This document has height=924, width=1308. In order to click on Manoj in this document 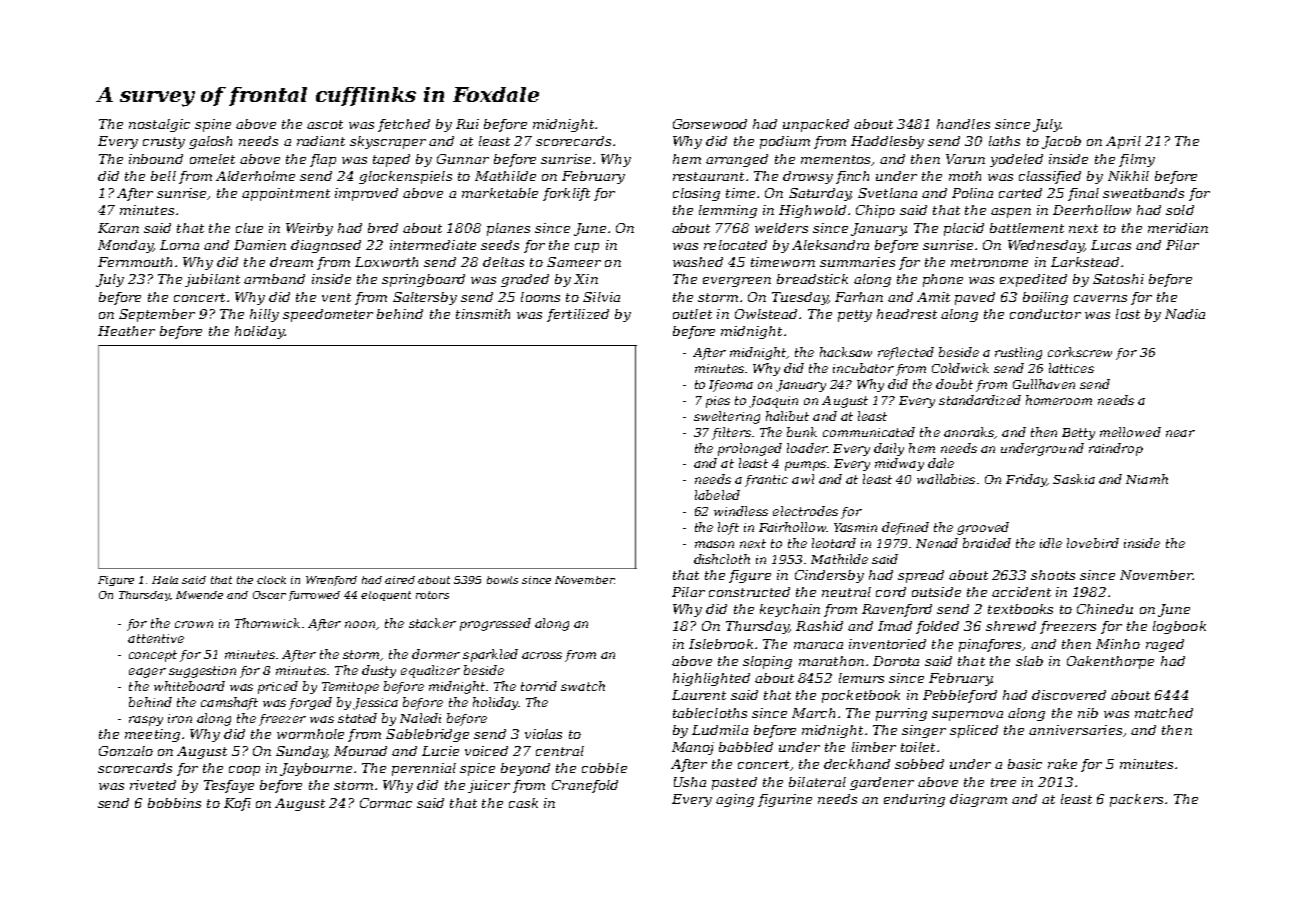, I will do `click(693, 748)`.
